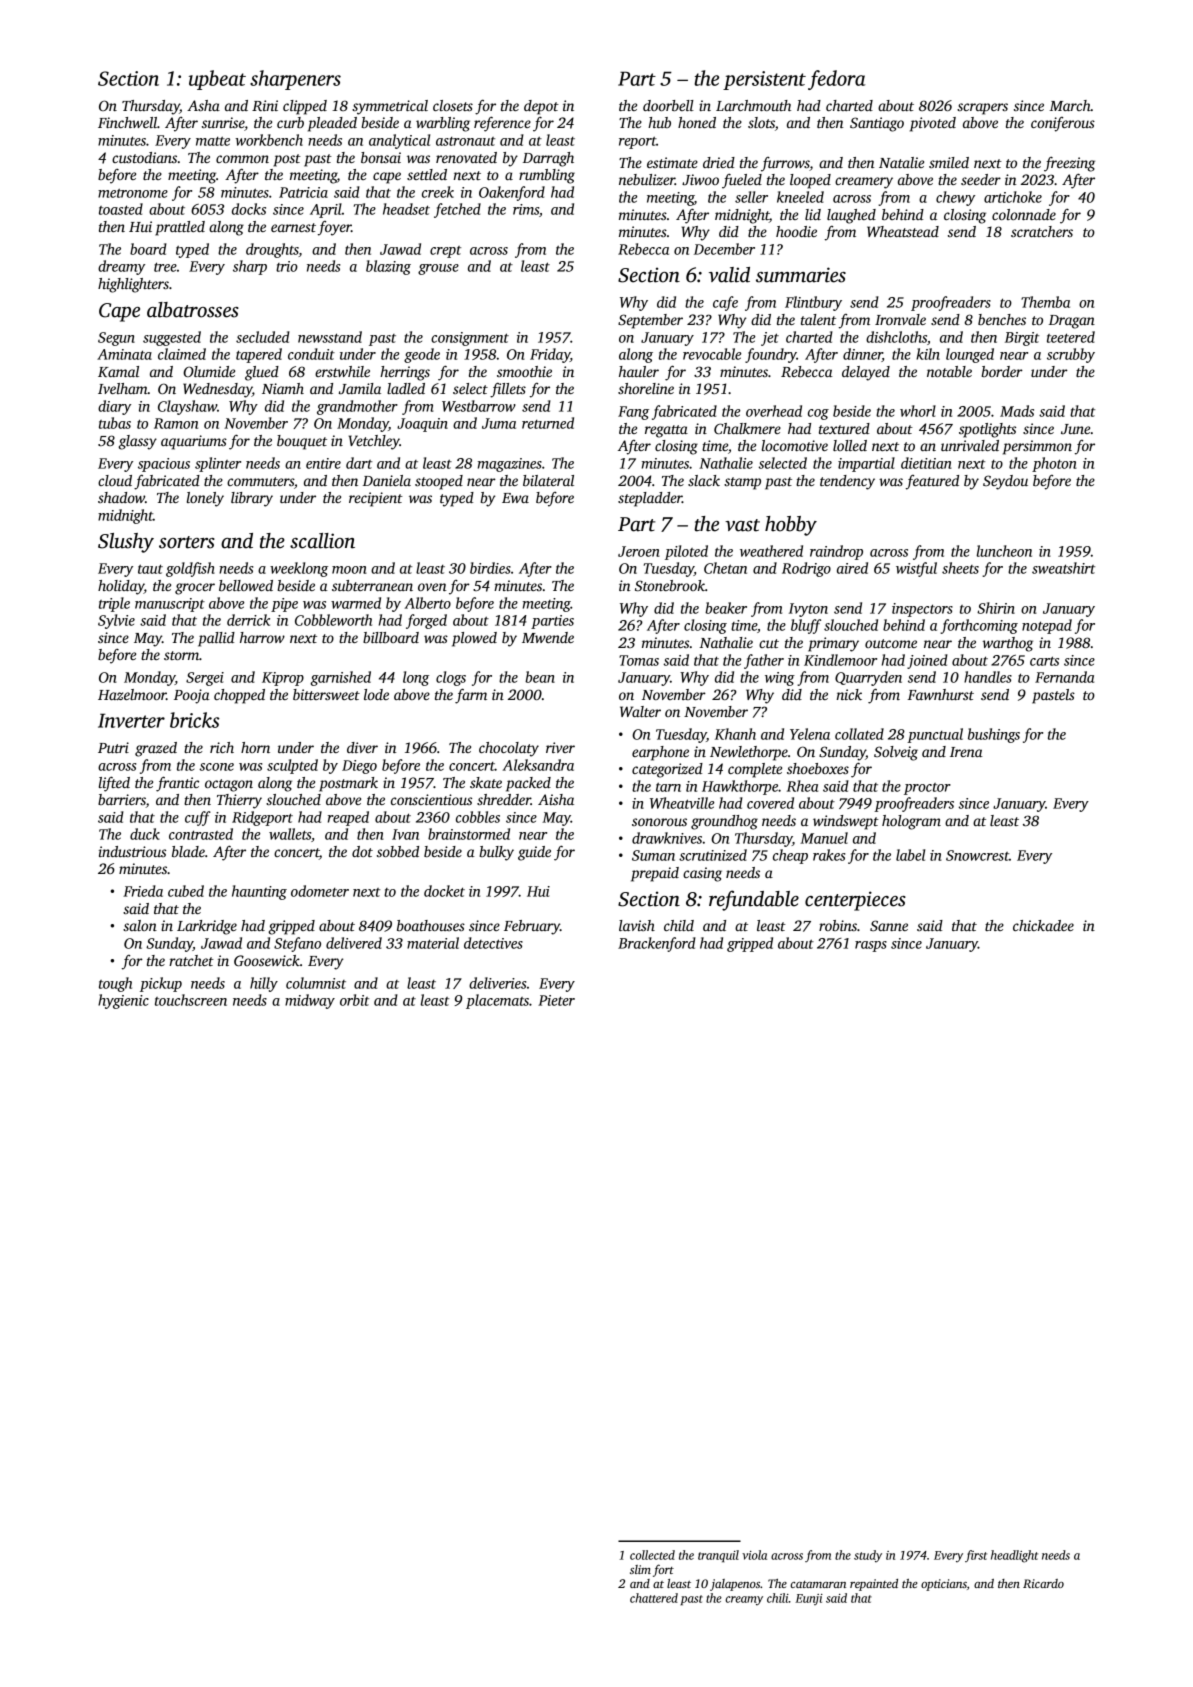 This document has height=1687, width=1193. Describe the element at coordinates (390, 107) in the document. I see `symmetrical` at that location.
